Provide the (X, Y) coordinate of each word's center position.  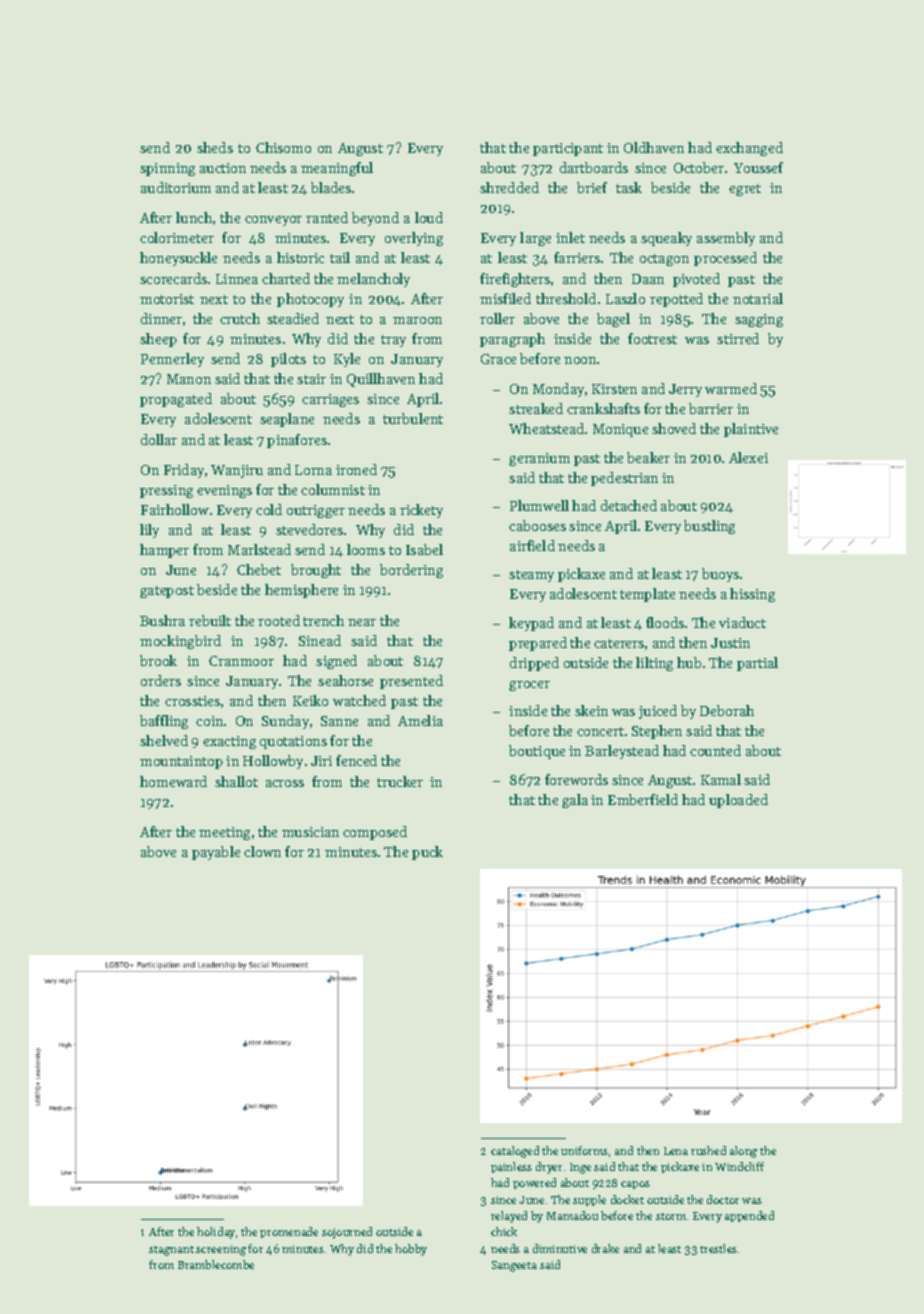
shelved (164, 740)
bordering (411, 571)
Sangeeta (514, 1266)
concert (600, 731)
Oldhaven (654, 147)
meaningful (337, 169)
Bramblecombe (216, 1264)
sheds (215, 147)
